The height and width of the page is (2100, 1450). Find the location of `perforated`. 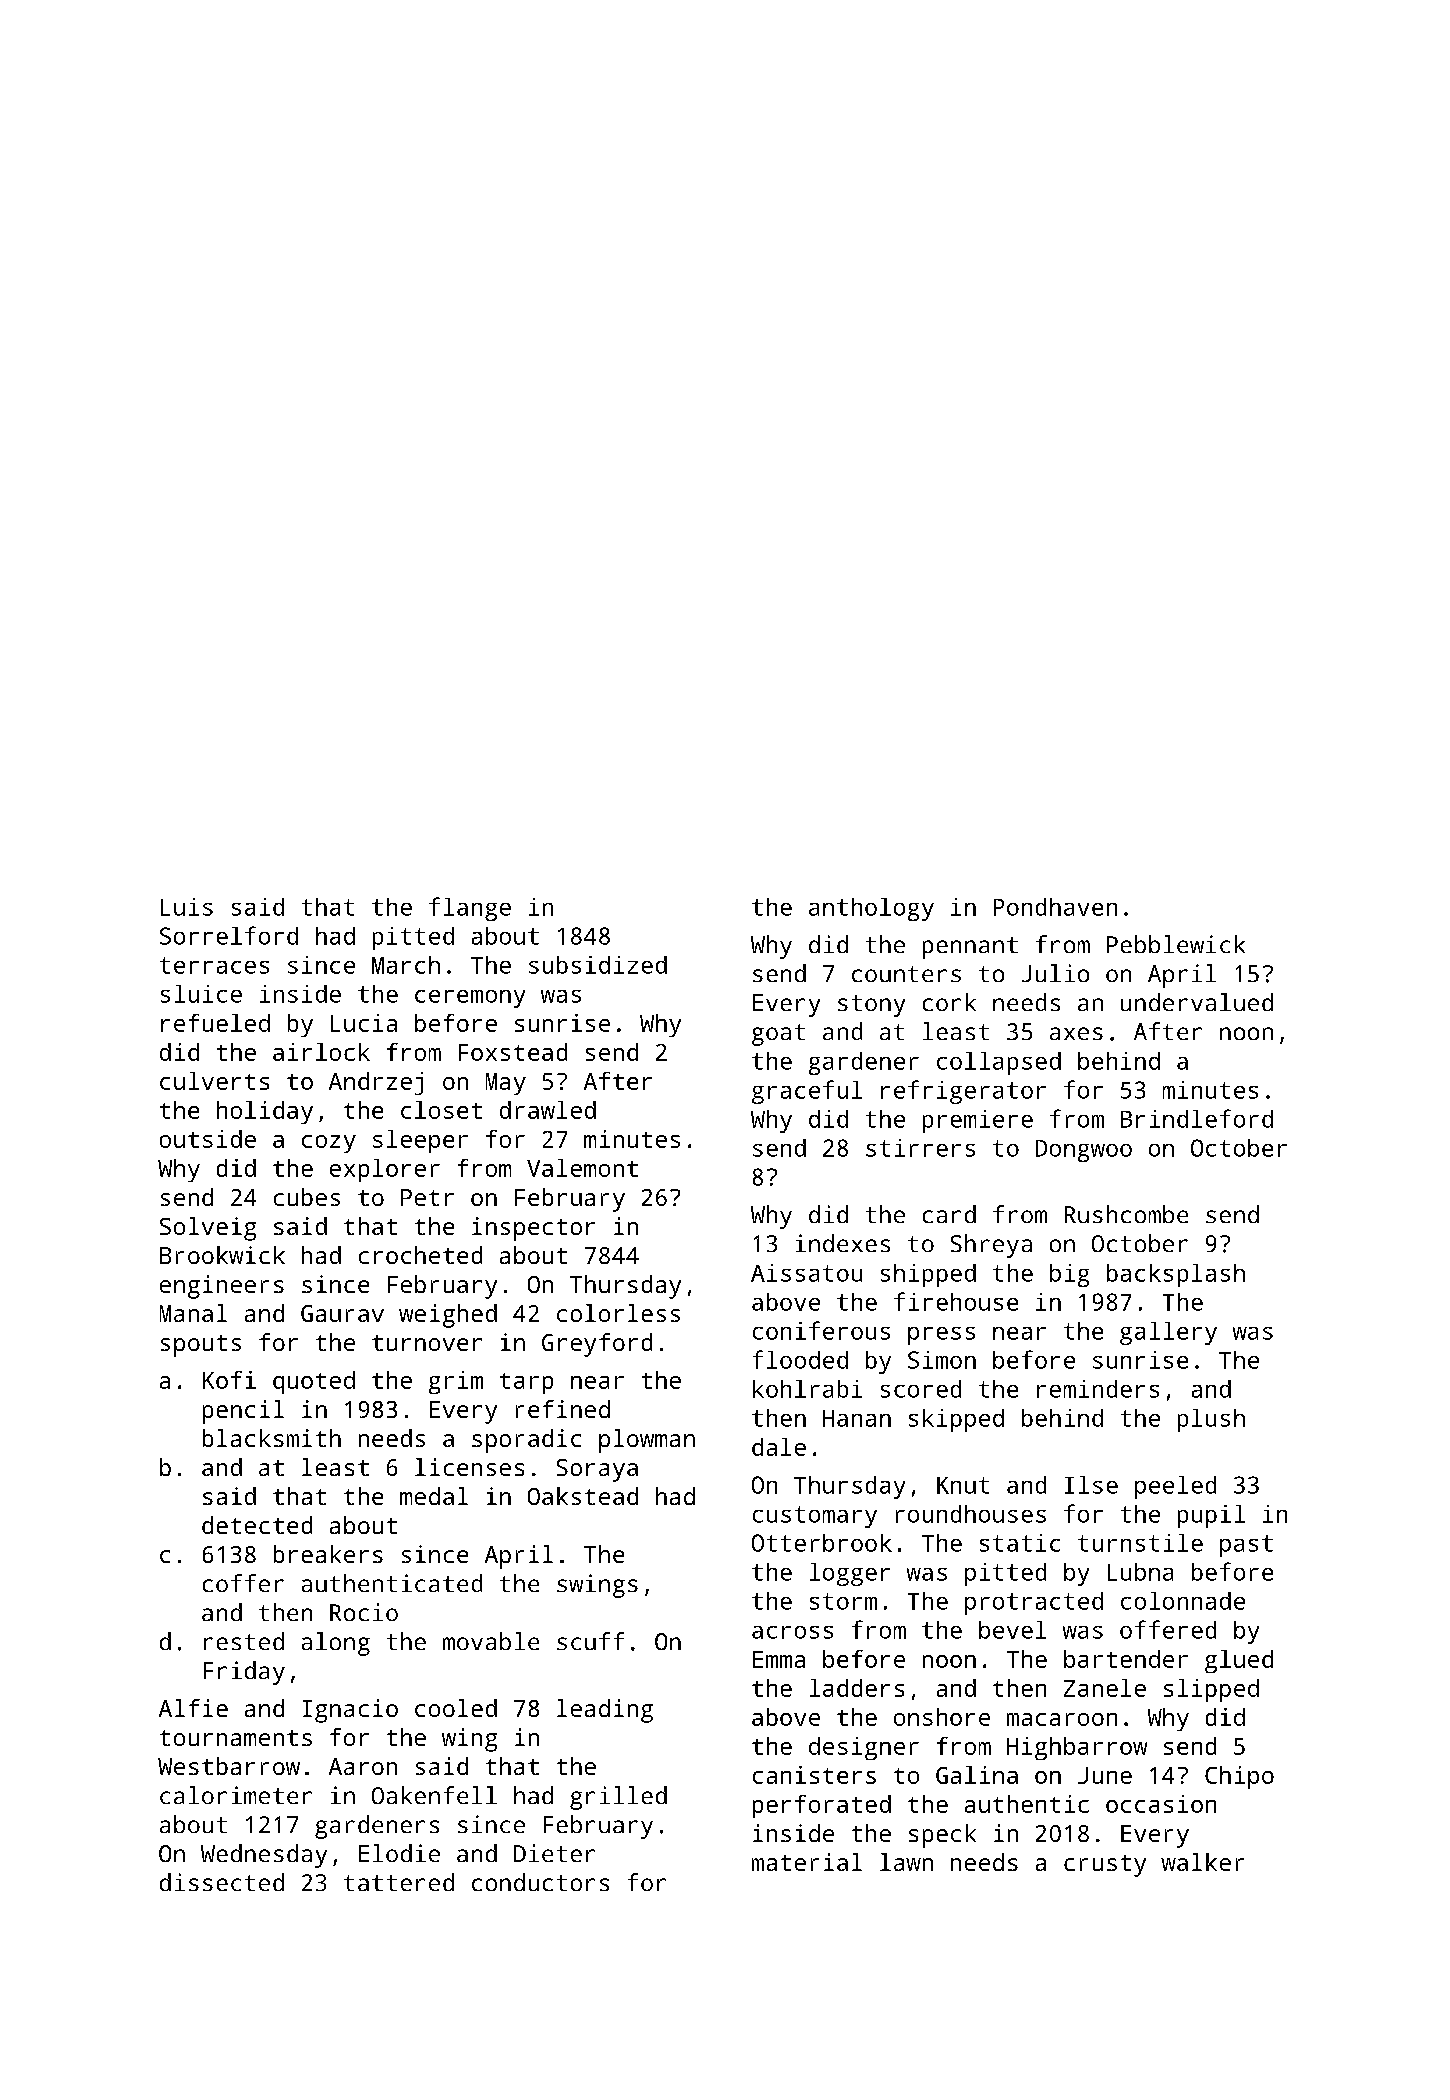

perforated is located at coordinates (822, 1806).
